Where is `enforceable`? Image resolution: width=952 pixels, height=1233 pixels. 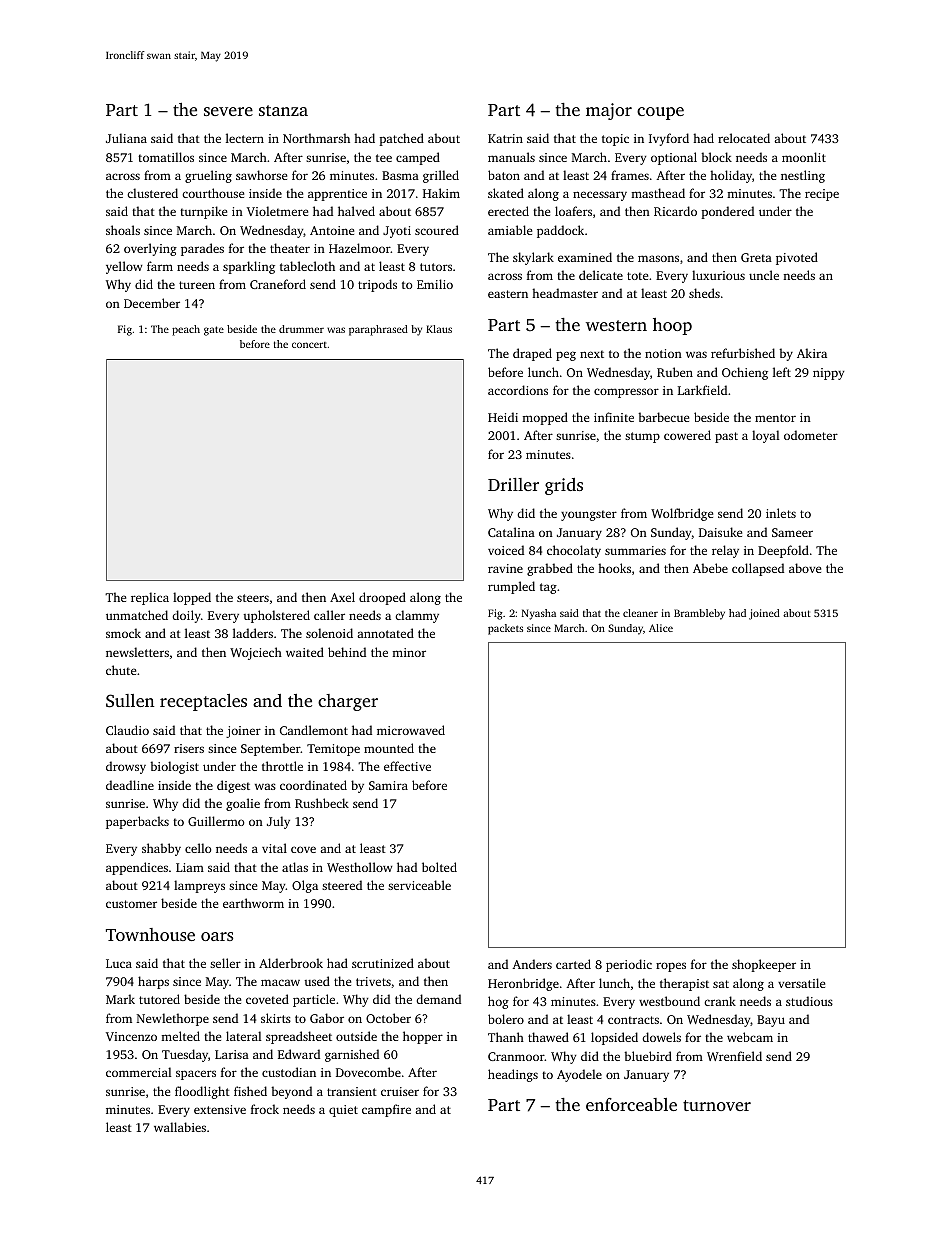
enforceable is located at coordinates (631, 1104).
